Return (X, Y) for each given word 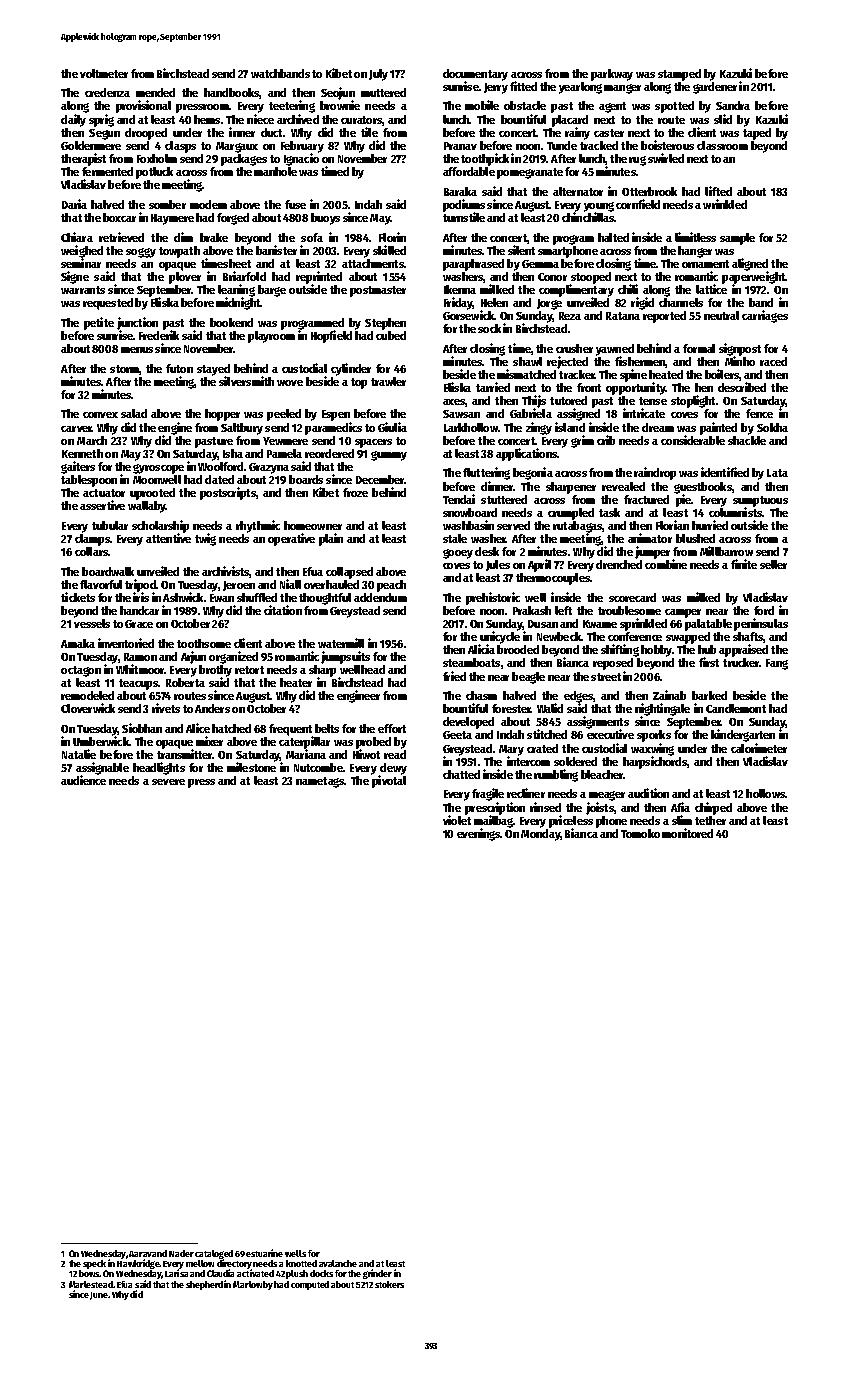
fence (759, 413)
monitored (687, 833)
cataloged (214, 1254)
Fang (777, 664)
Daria (74, 204)
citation (283, 610)
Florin (392, 237)
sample (737, 239)
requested (108, 304)
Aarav (141, 1254)
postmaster (378, 291)
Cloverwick (88, 708)
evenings (478, 834)
